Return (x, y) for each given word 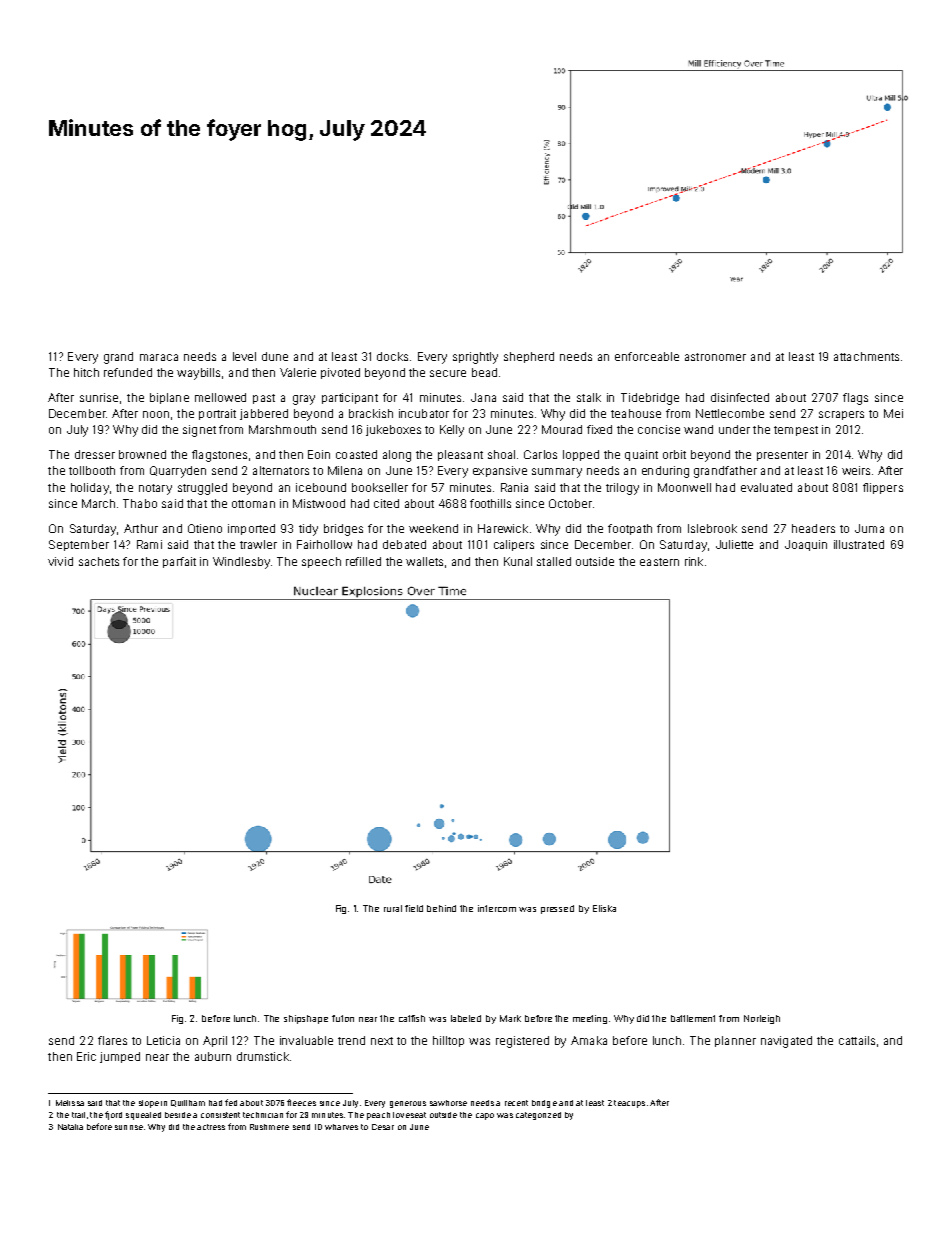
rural (393, 908)
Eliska (604, 908)
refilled (363, 561)
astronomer (715, 357)
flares (112, 1040)
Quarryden (178, 472)
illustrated (859, 544)
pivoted (340, 373)
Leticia (163, 1040)
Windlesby (241, 563)
